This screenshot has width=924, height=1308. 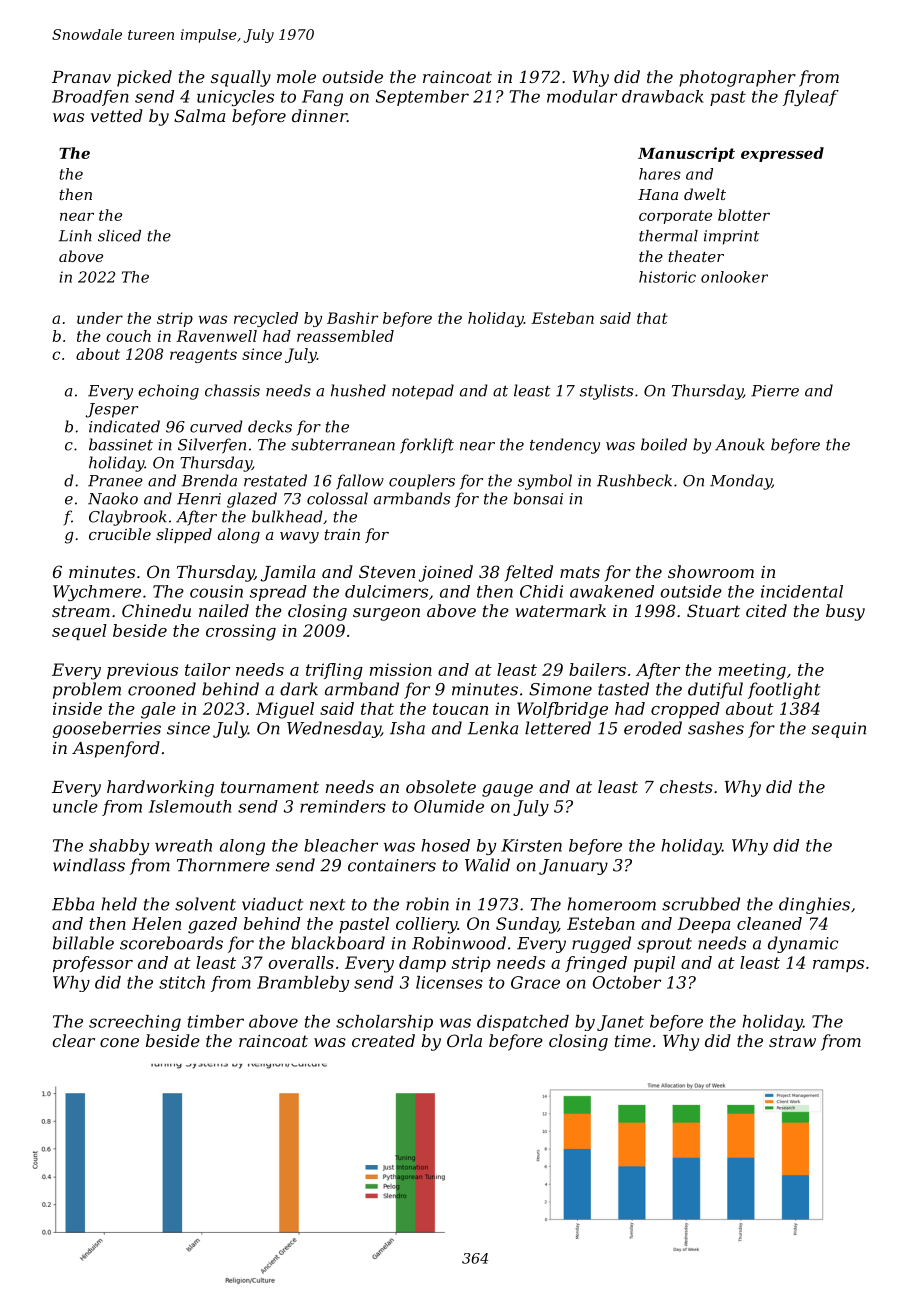 What do you see at coordinates (464, 1040) in the screenshot?
I see `Orla` at bounding box center [464, 1040].
